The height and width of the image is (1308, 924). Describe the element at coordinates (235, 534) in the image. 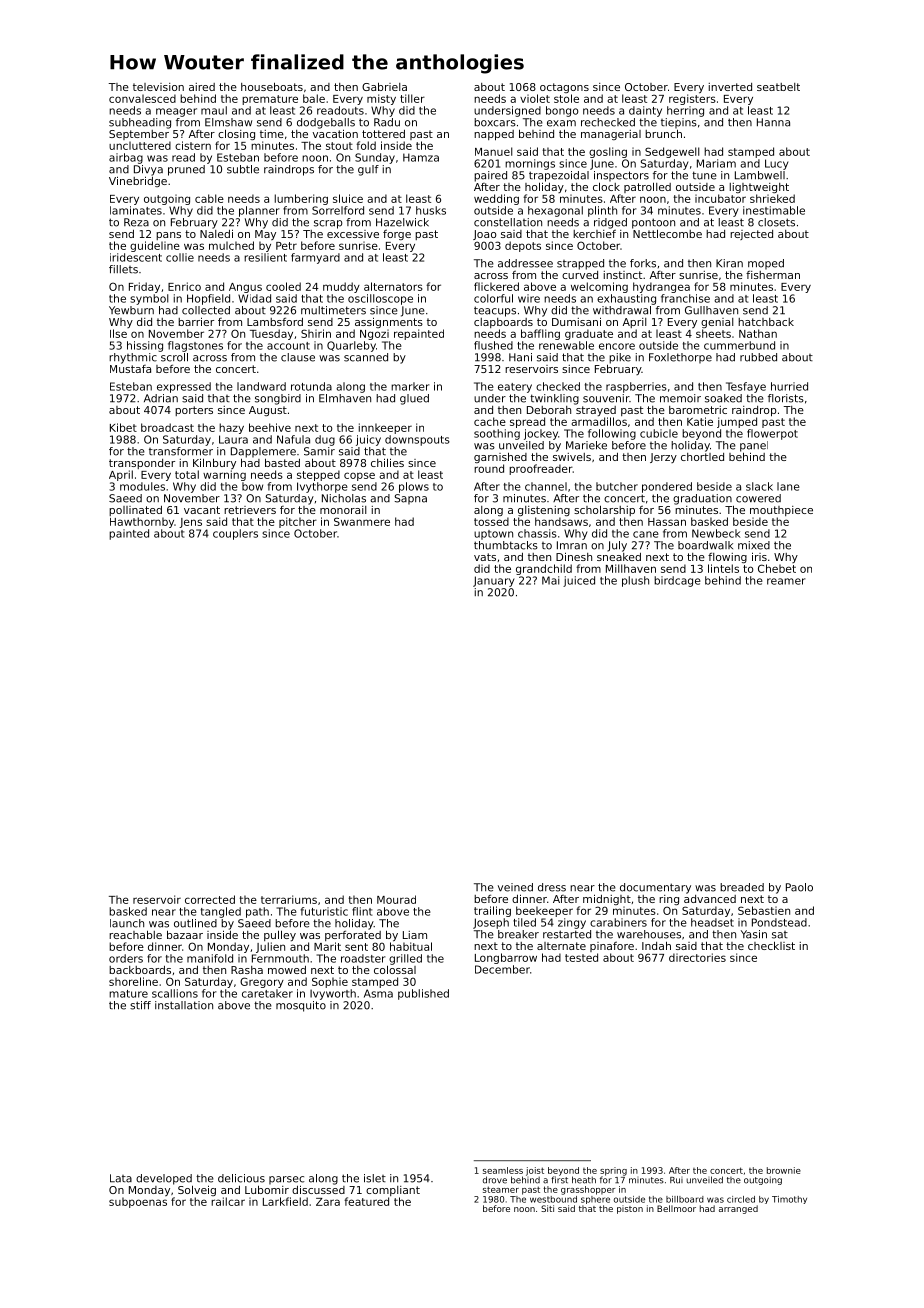

I see `couplers` at that location.
